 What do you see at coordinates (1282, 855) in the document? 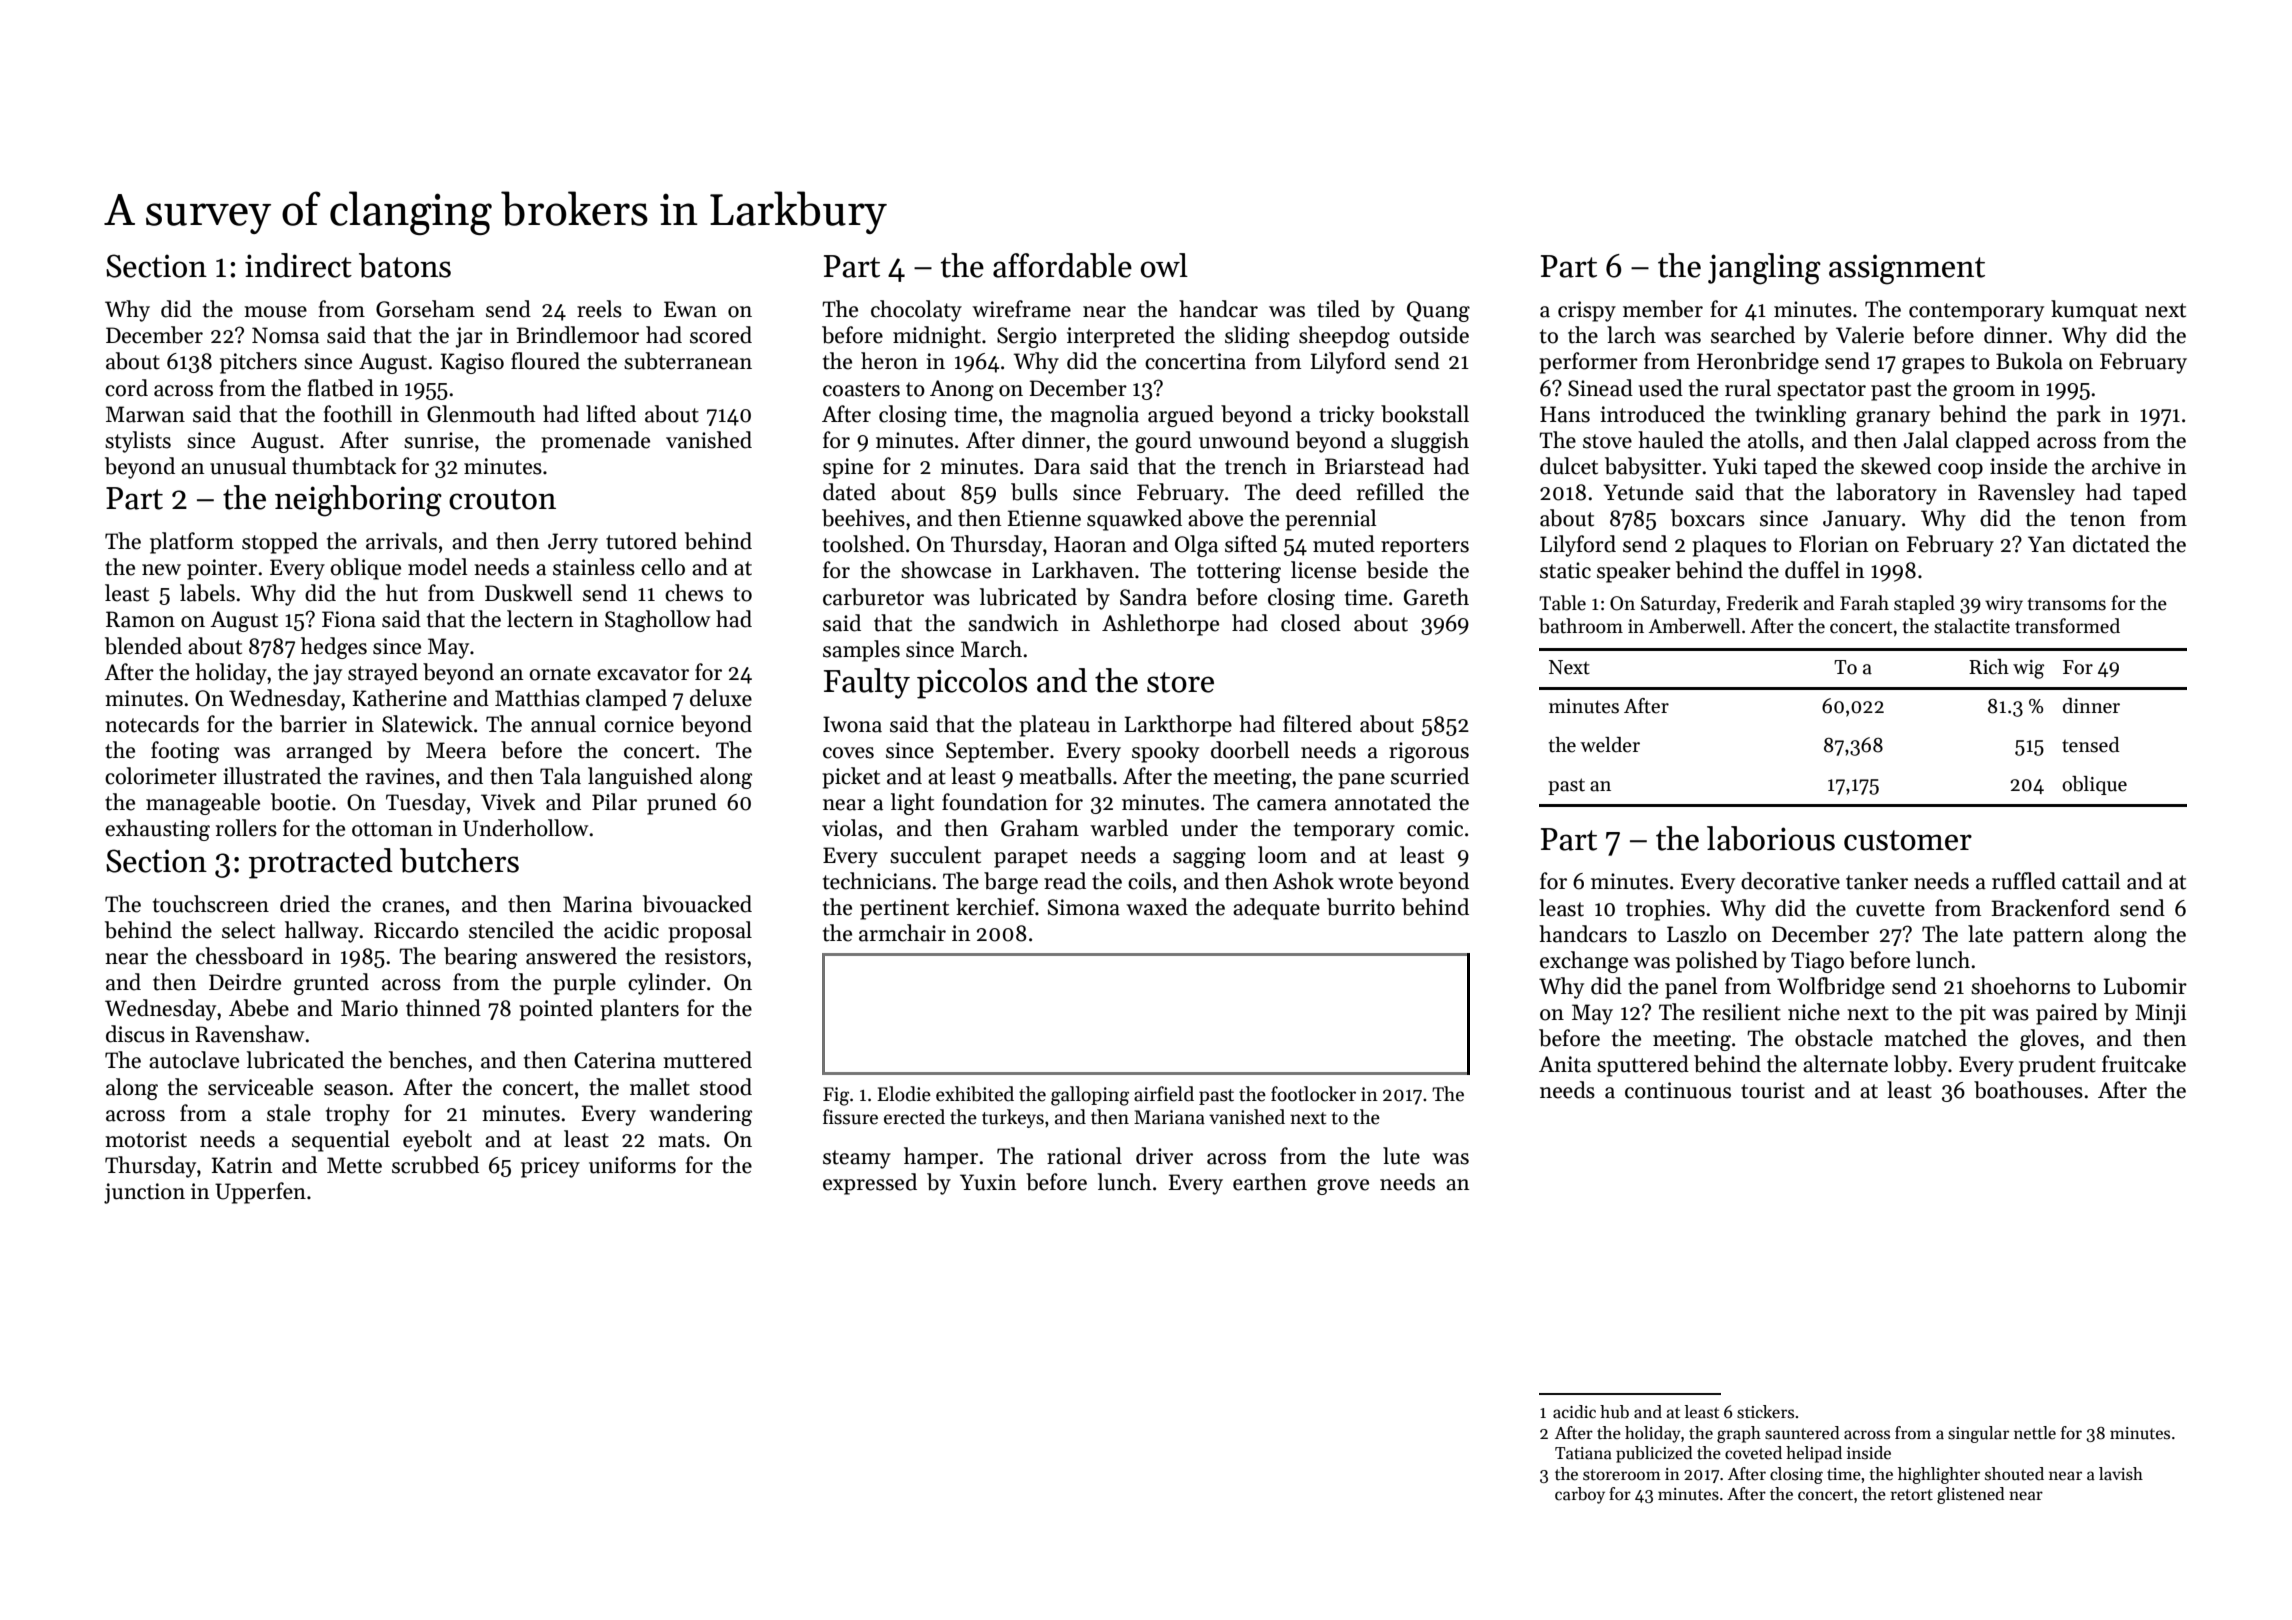
I see `loom` at bounding box center [1282, 855].
